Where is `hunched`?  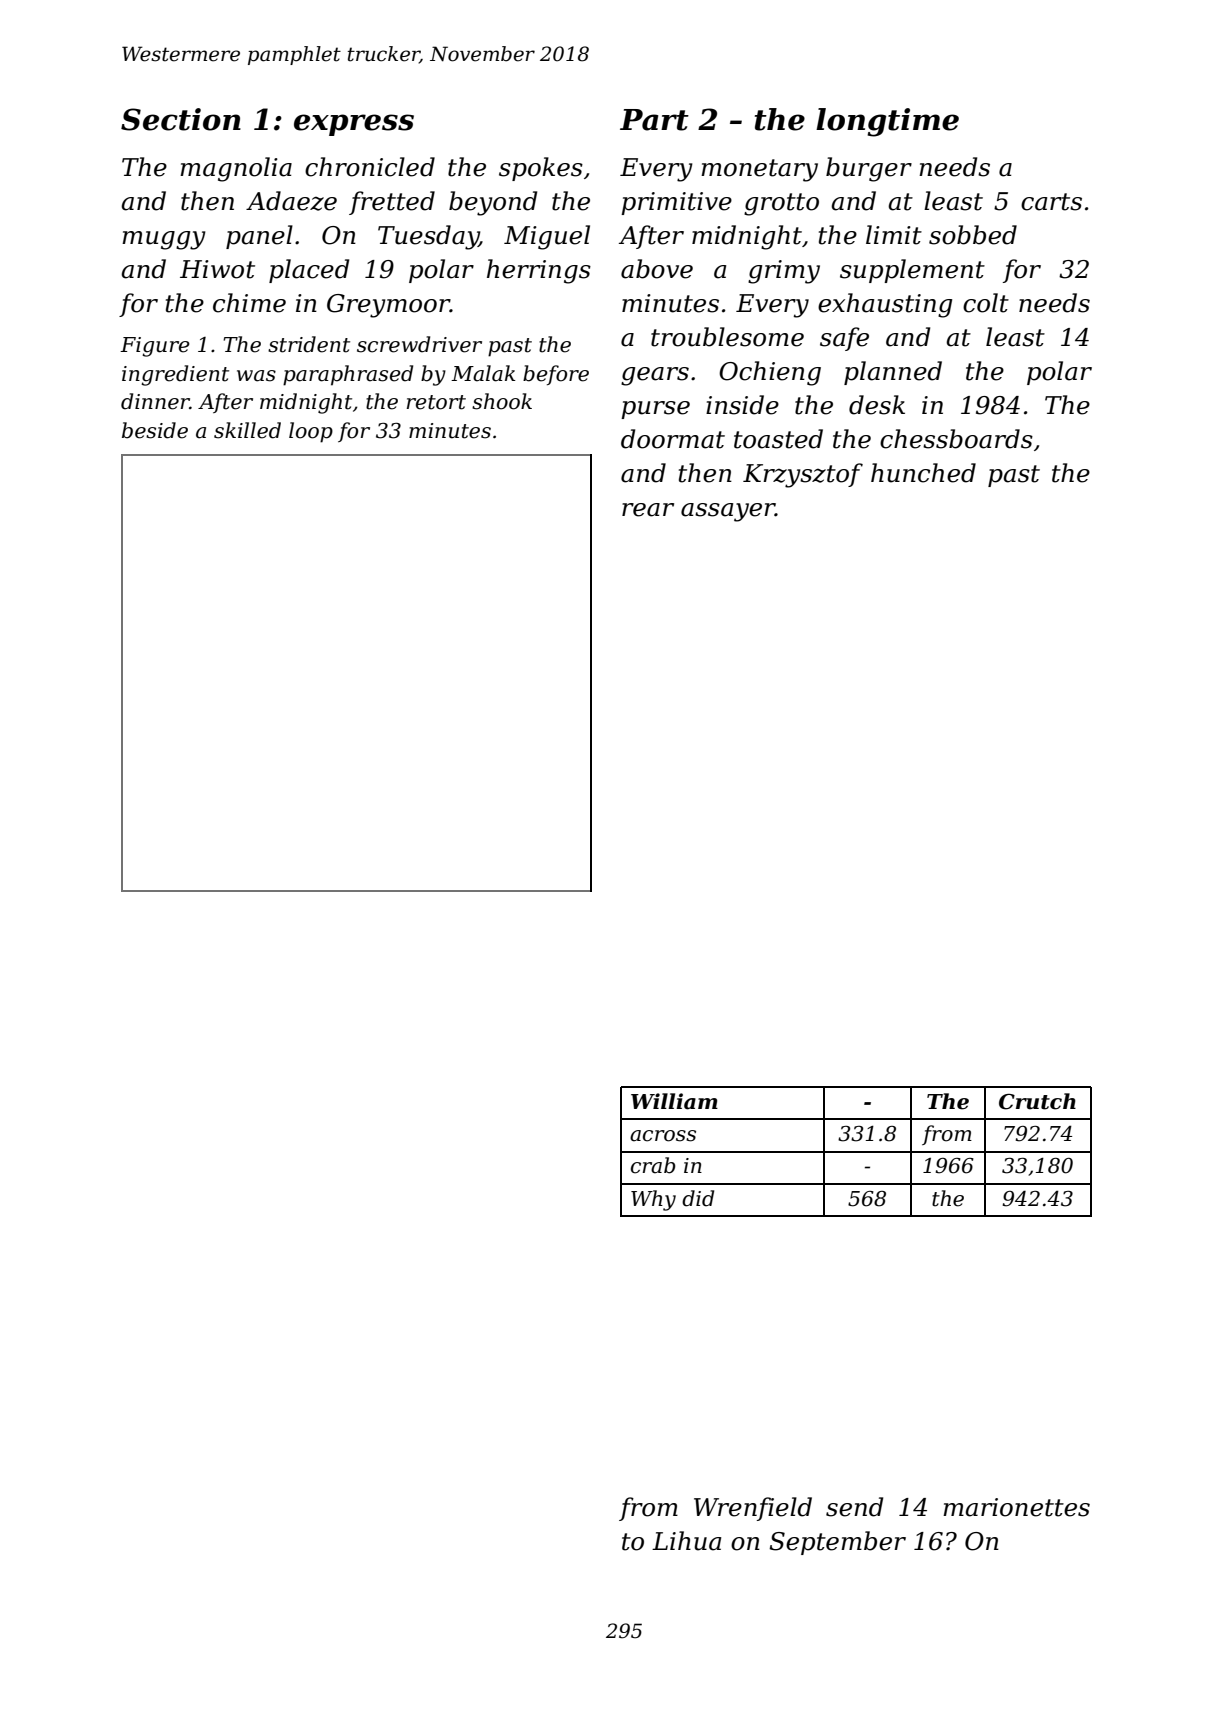 hunched is located at coordinates (923, 473).
